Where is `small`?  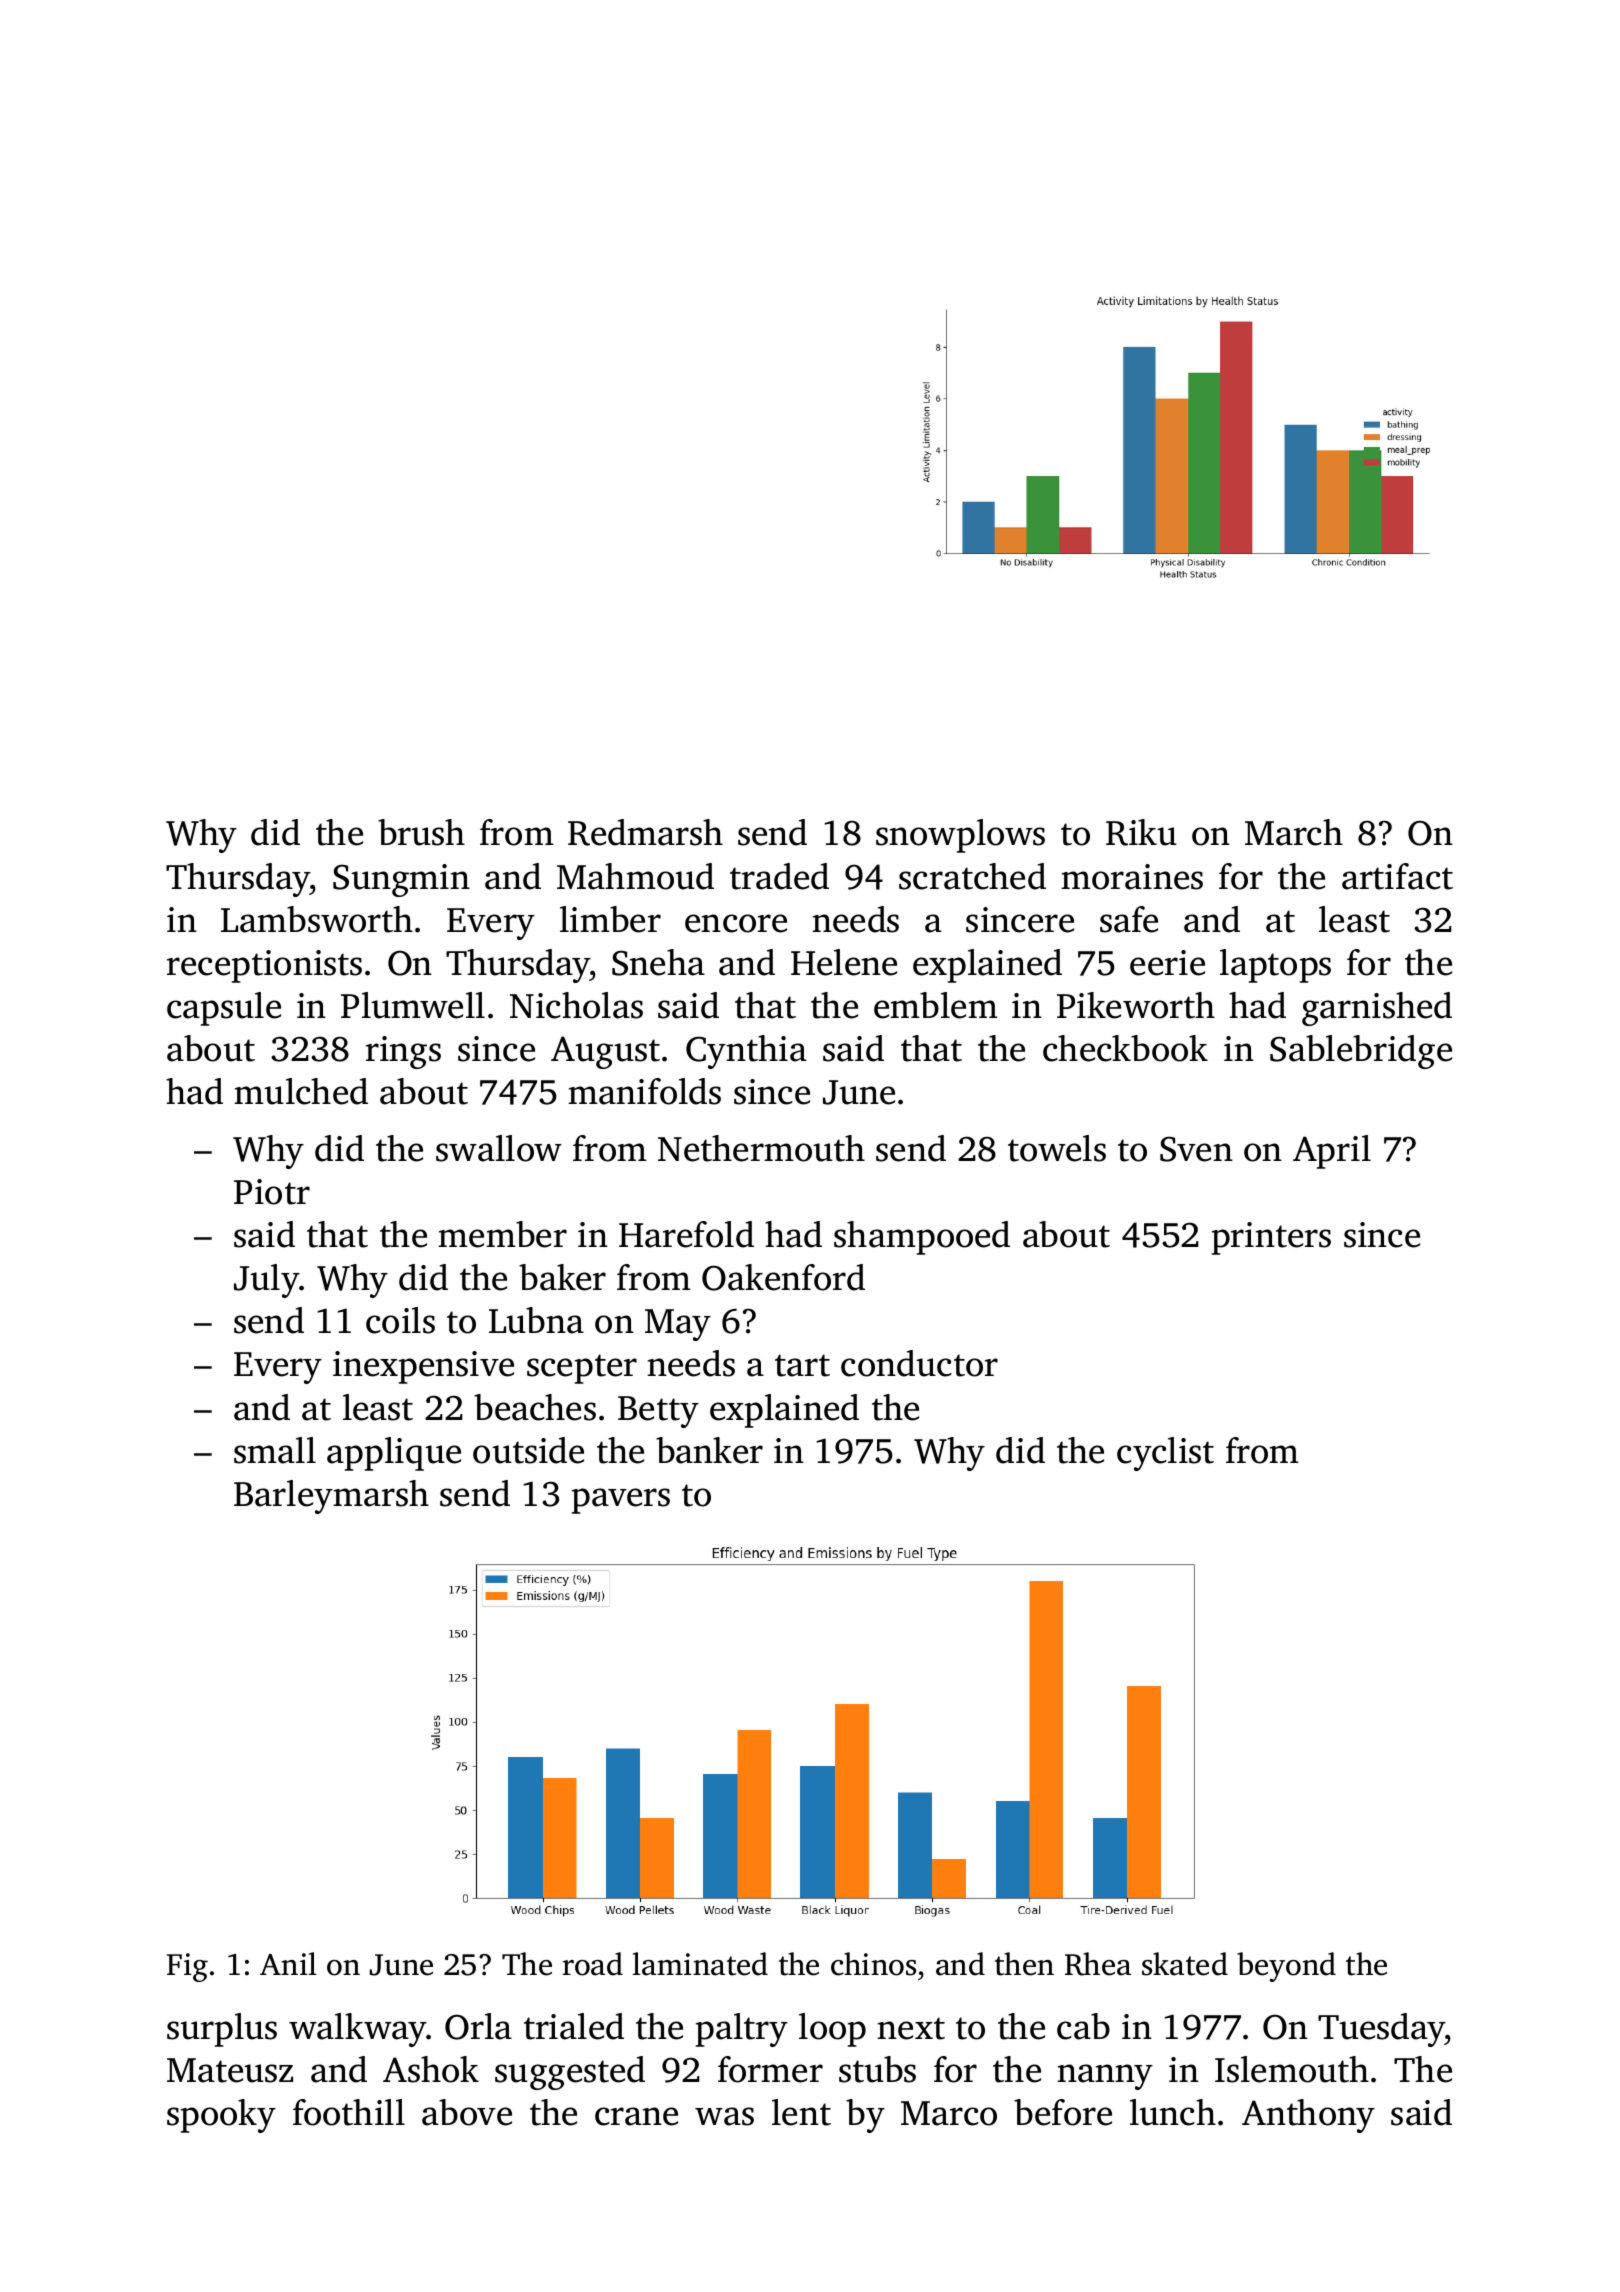
small is located at coordinates (275, 1450).
